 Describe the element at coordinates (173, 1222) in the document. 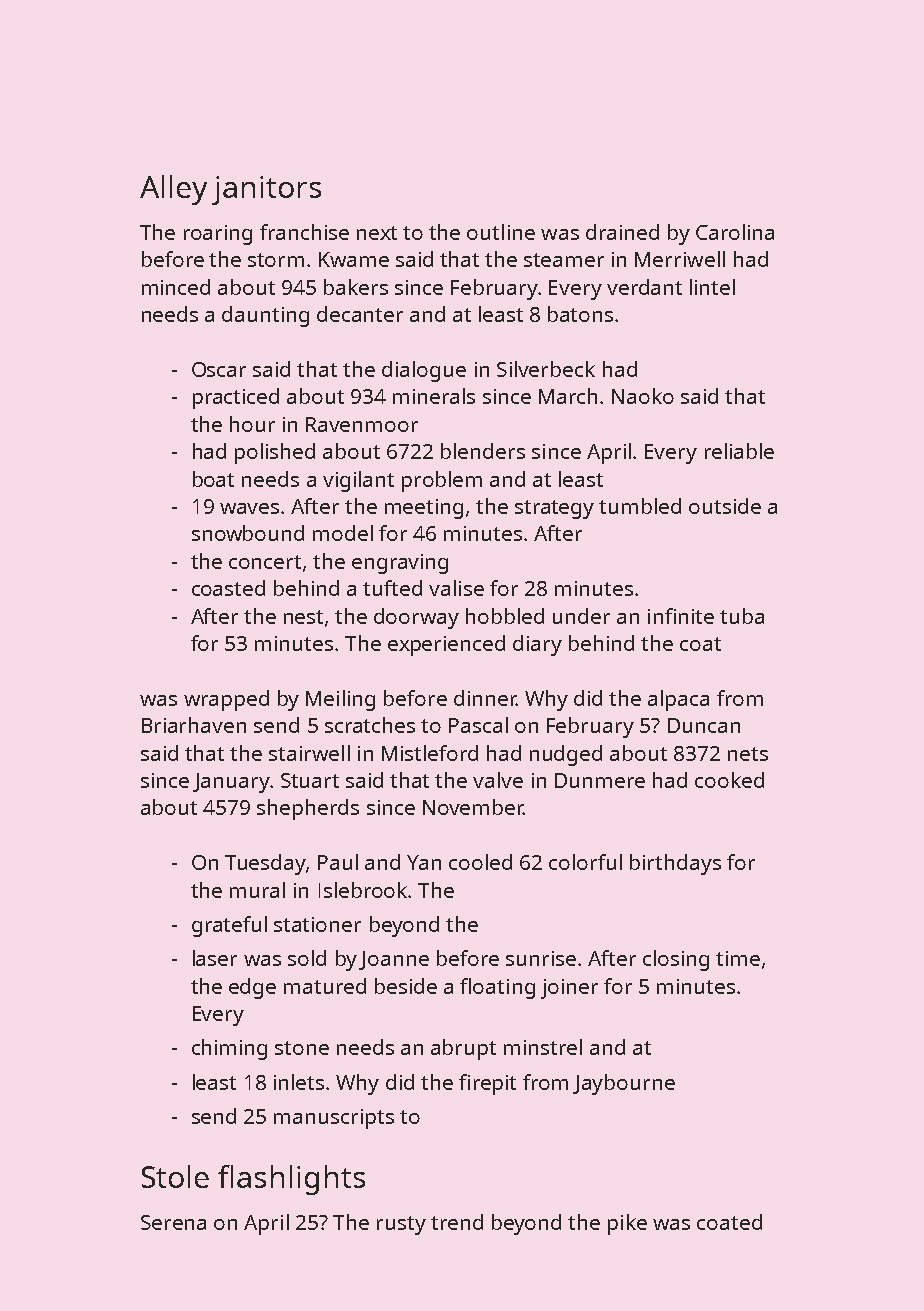

I see `Serena` at that location.
